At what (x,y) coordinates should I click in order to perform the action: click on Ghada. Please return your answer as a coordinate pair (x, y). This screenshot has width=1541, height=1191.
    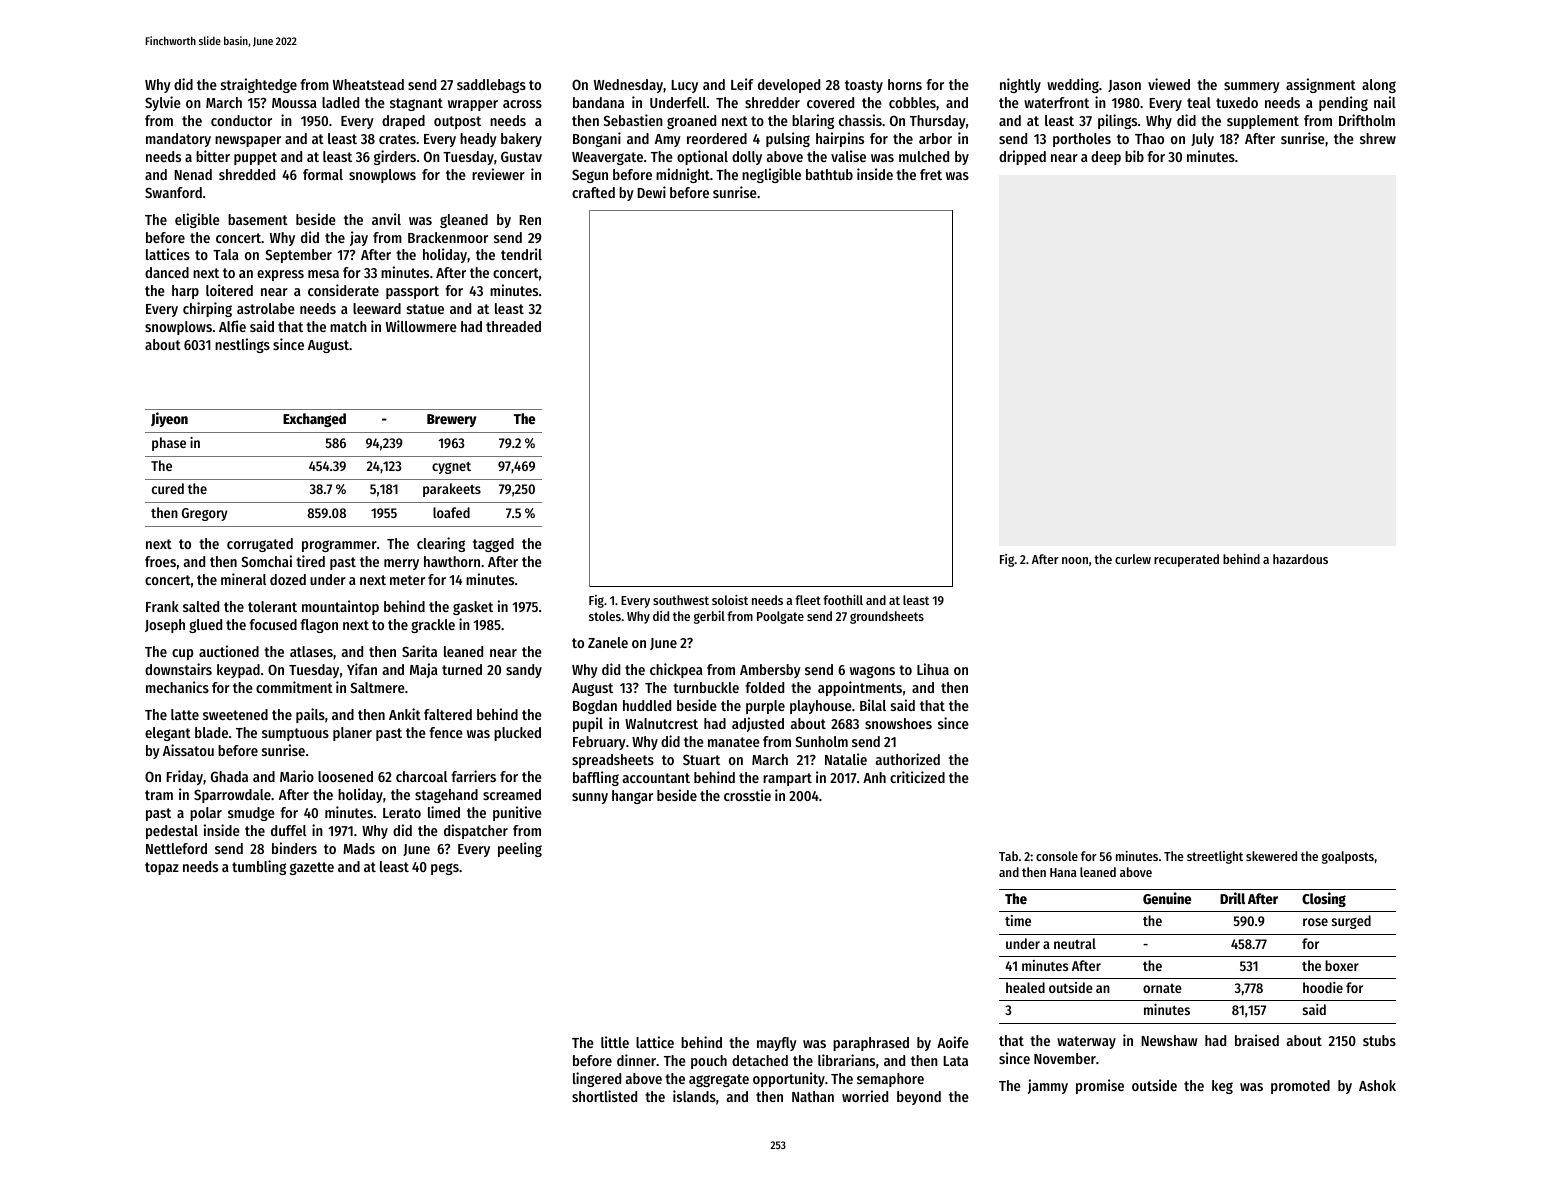
    Looking at the image, I should click on (229, 776).
